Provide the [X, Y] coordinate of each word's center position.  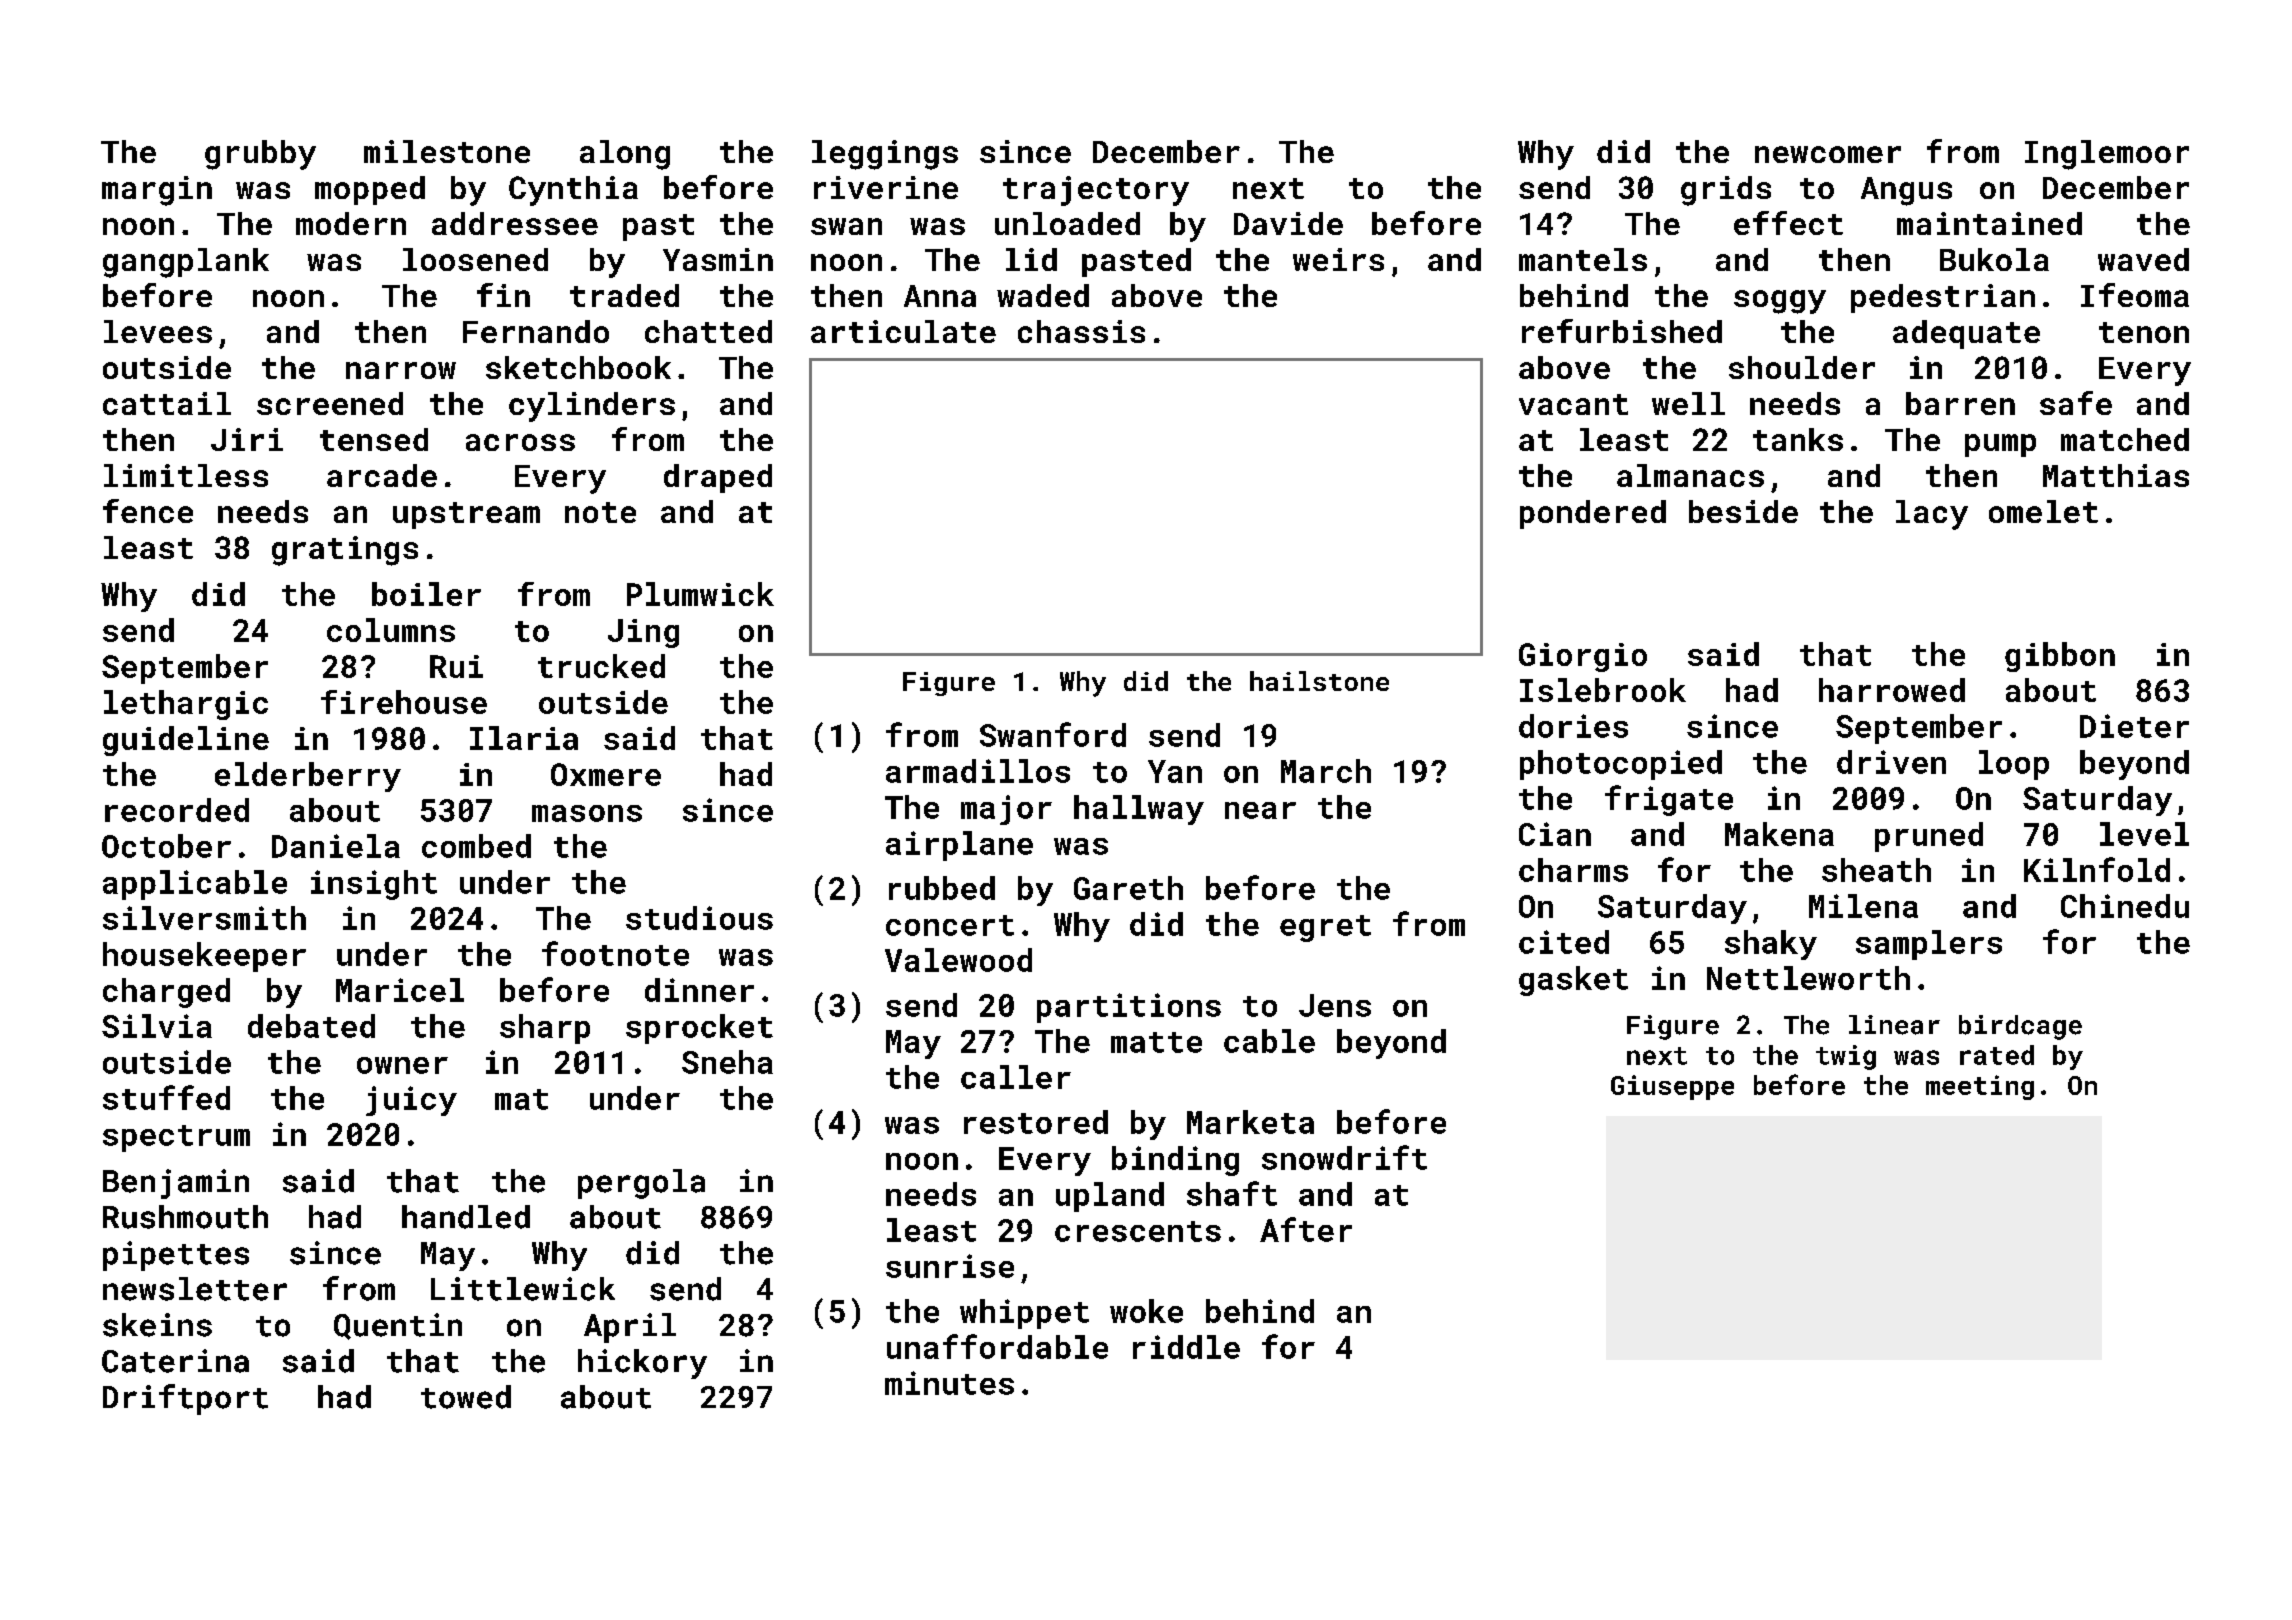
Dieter [2134, 726]
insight [374, 885]
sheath [1876, 870]
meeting [1980, 1087]
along [625, 155]
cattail [167, 403]
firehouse [404, 702]
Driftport [185, 1399]
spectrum [176, 1138]
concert [950, 925]
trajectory [1096, 191]
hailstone [1319, 681]
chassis [1081, 331]
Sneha [727, 1062]
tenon [2144, 332]
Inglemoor [2107, 155]
